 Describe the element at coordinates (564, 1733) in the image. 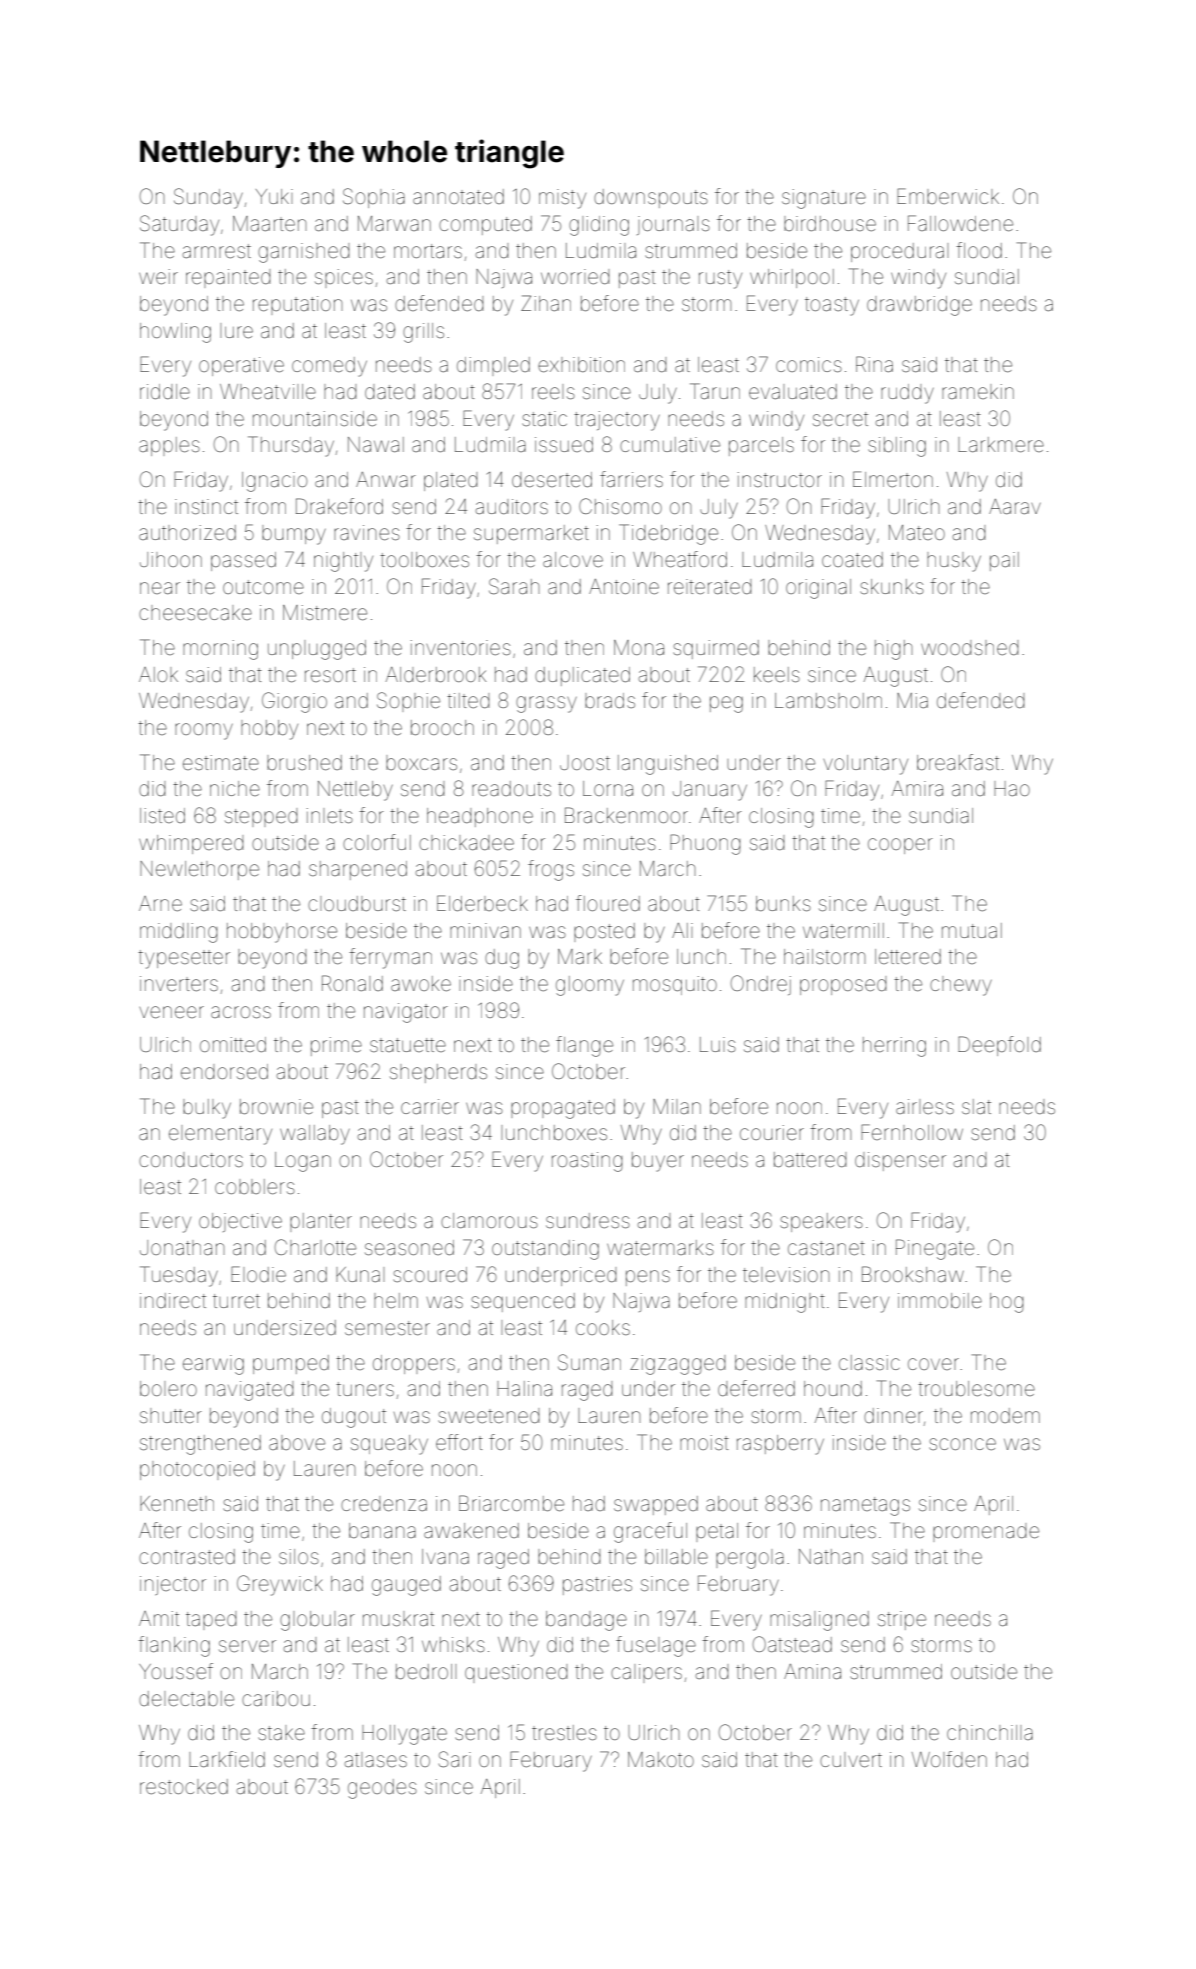

I see `trestles` at that location.
